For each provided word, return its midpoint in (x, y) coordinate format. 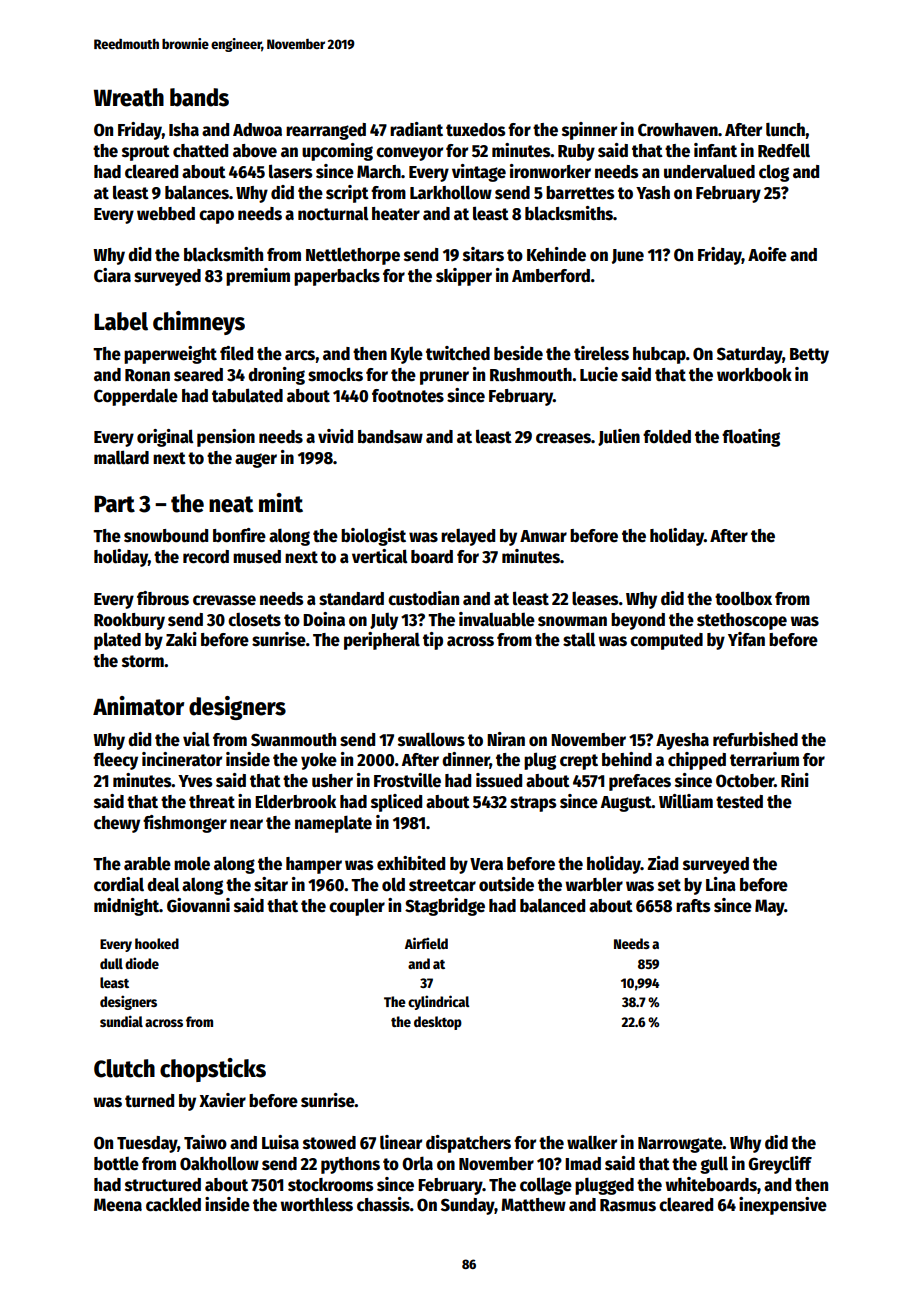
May (770, 907)
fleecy (115, 761)
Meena (118, 1205)
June (628, 256)
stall (579, 639)
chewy (117, 824)
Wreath (129, 97)
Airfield (426, 943)
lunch (785, 129)
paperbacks (337, 277)
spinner (589, 131)
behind (627, 759)
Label (121, 321)
